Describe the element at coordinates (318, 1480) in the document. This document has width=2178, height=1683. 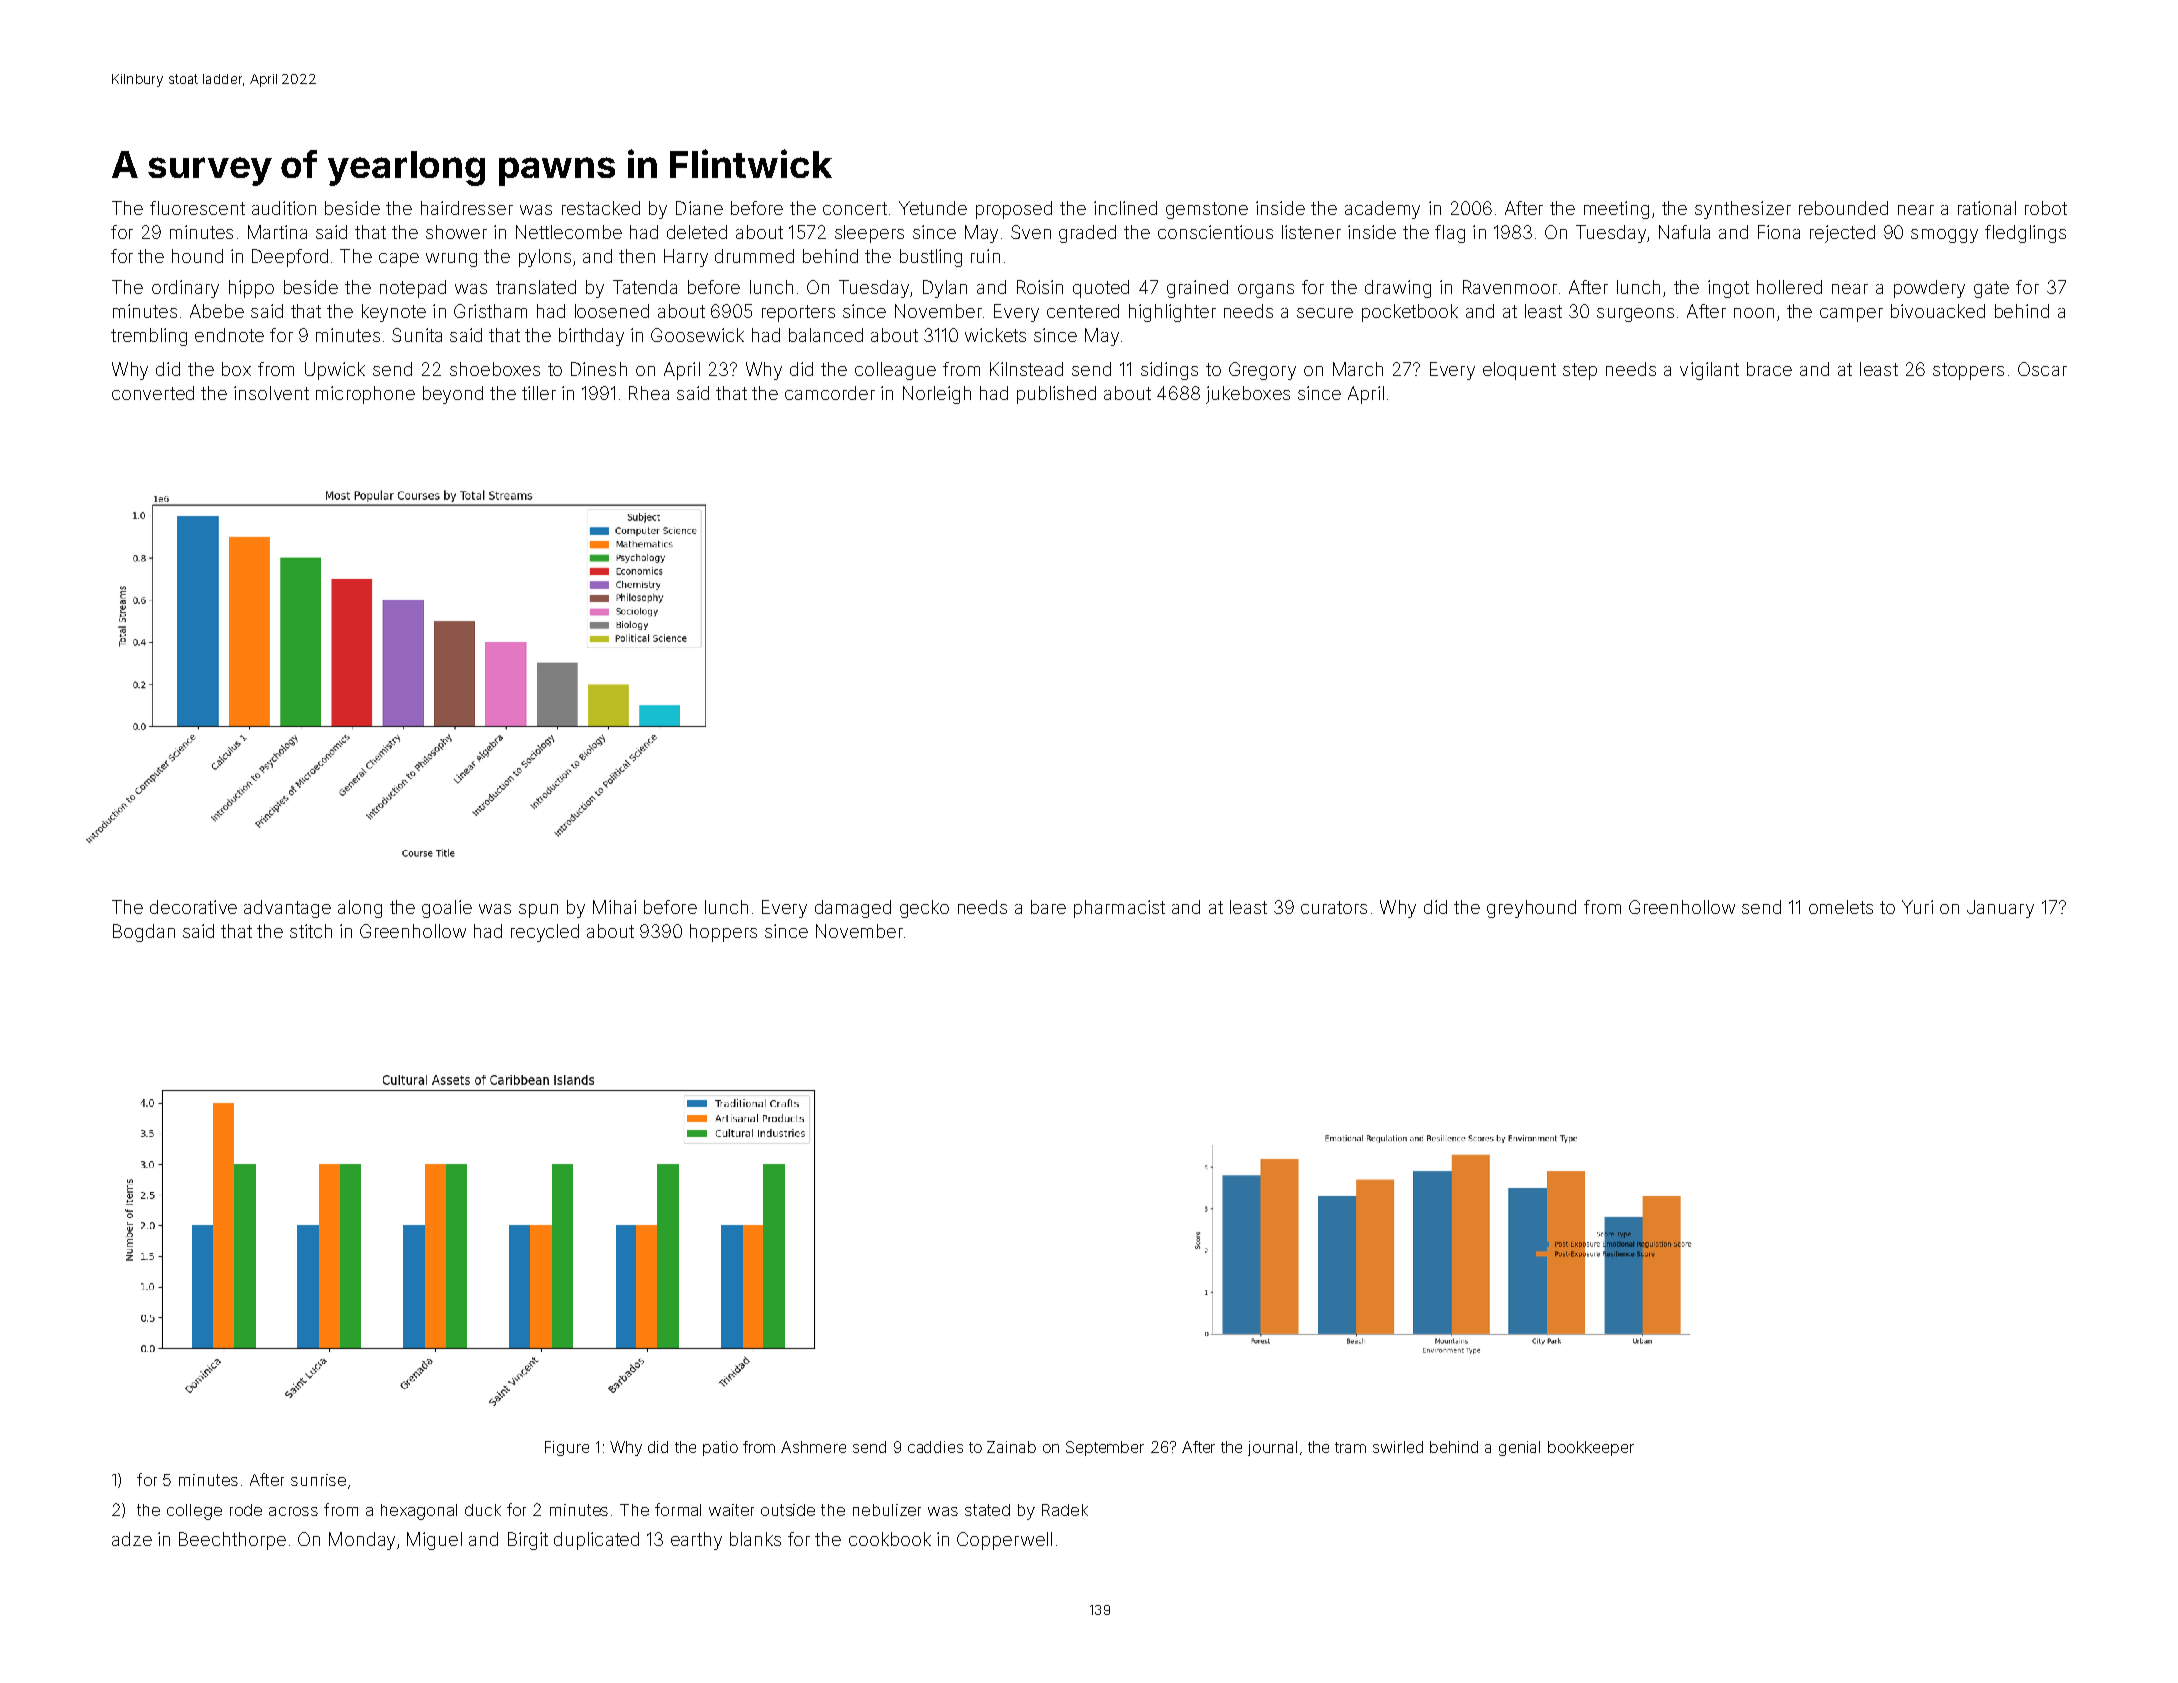
I see `sunrise` at that location.
